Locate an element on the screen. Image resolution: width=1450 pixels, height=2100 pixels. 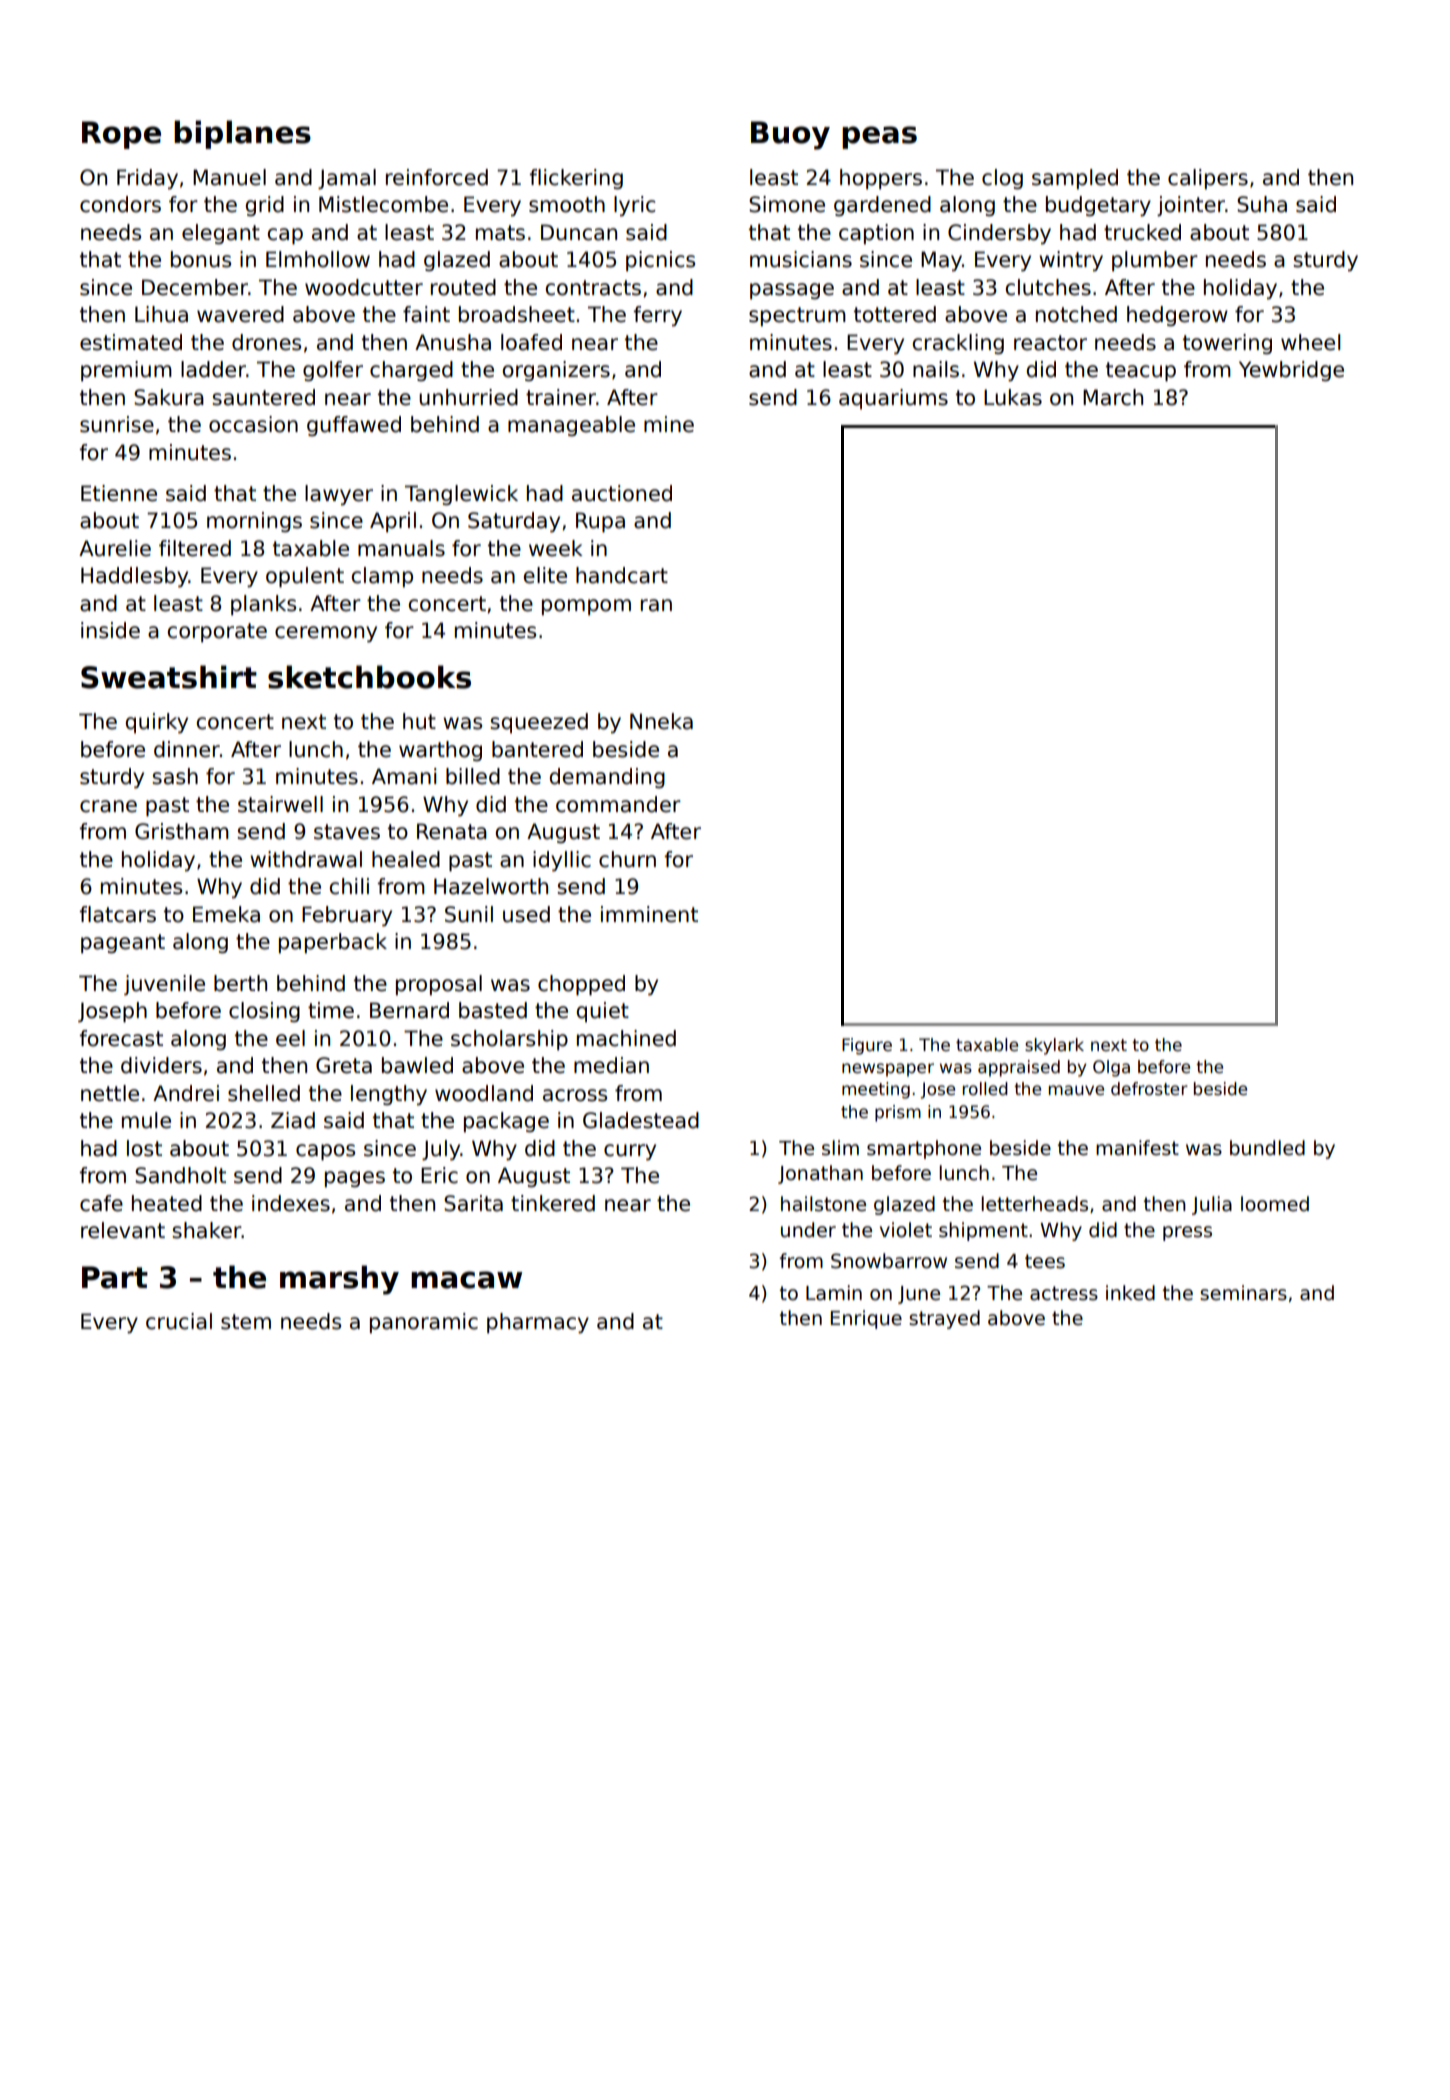
ferry is located at coordinates (657, 316).
